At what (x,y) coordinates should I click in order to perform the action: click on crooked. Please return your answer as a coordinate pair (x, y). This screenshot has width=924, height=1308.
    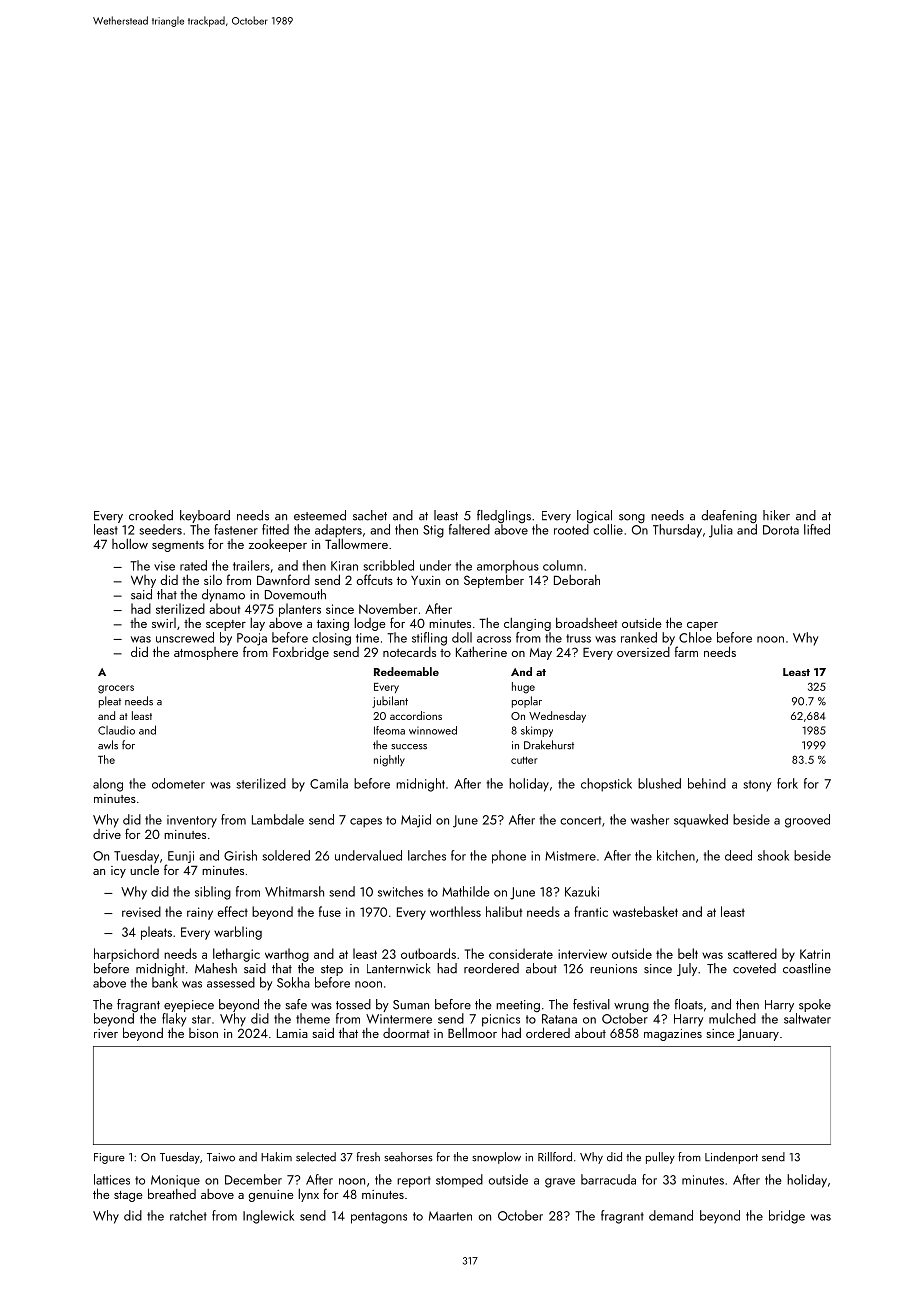
    Looking at the image, I should click on (151, 515).
